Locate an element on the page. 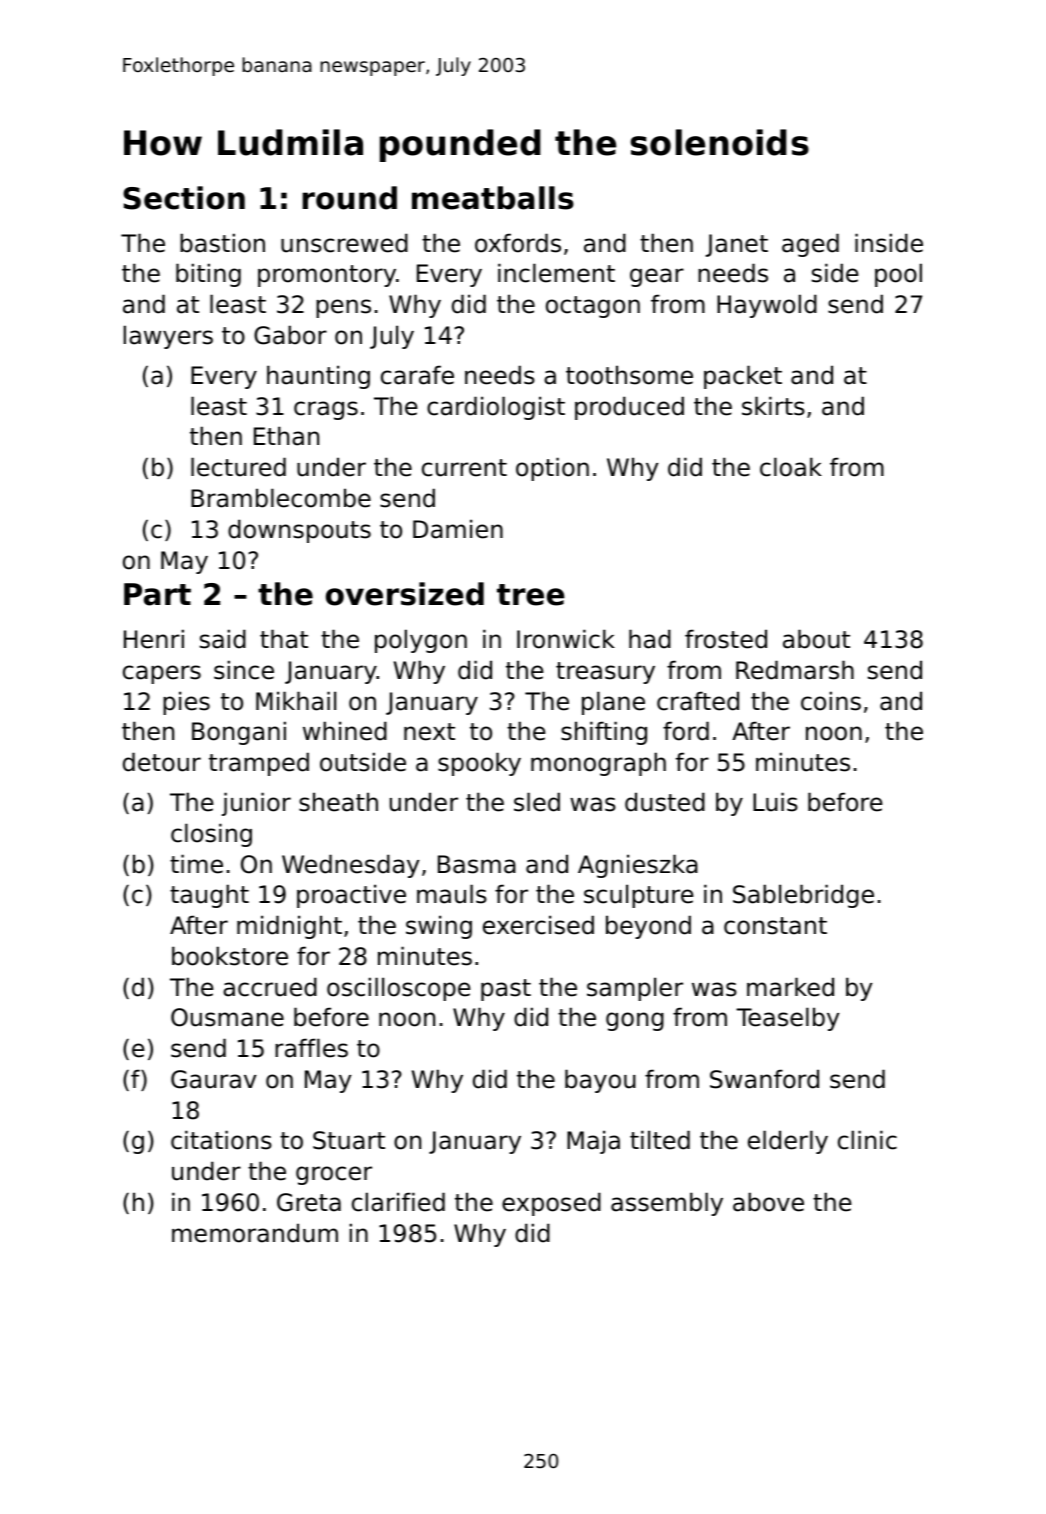 The height and width of the page is (1514, 1046). cloak is located at coordinates (791, 467).
